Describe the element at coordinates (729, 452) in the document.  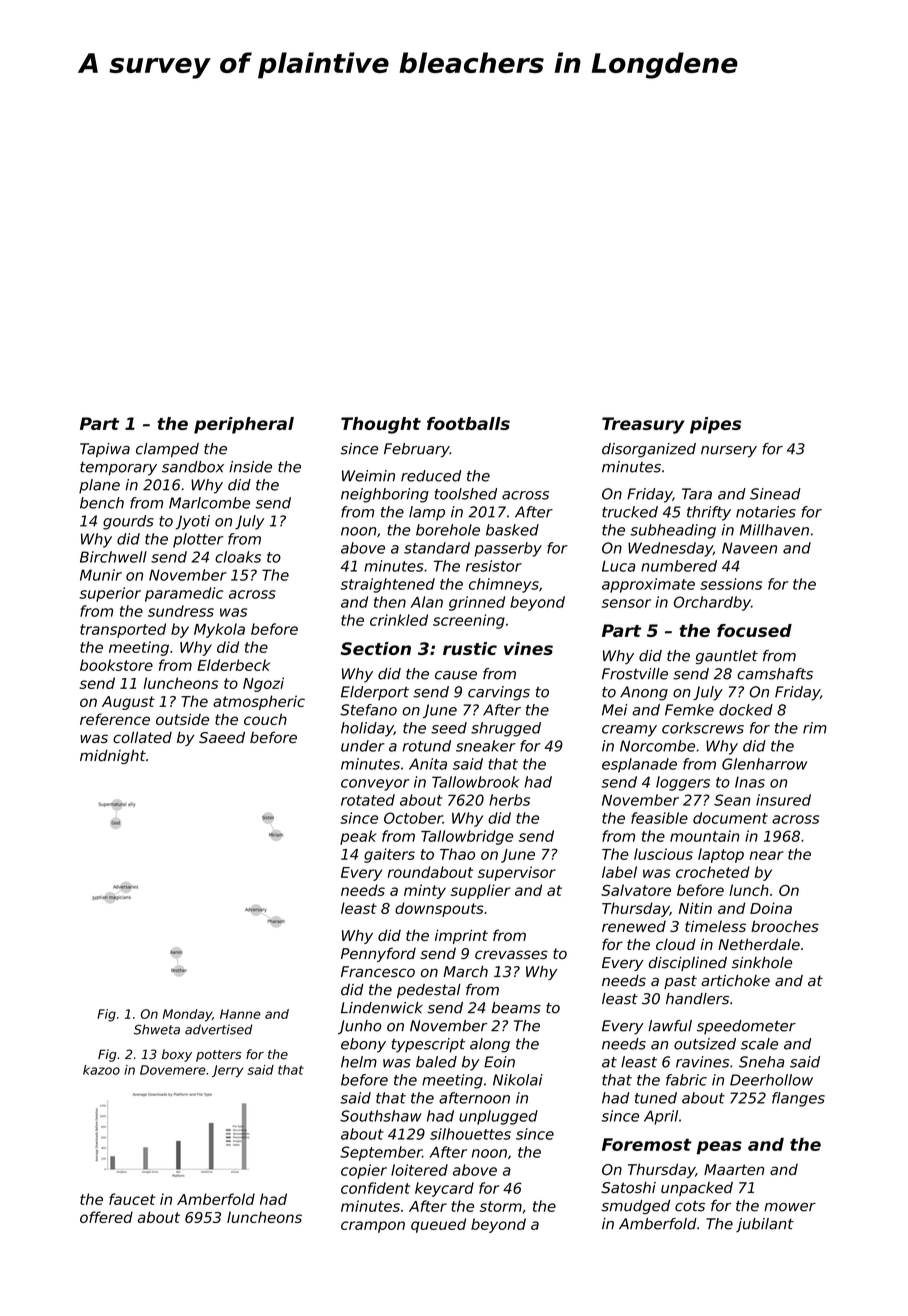
I see `nursery` at that location.
